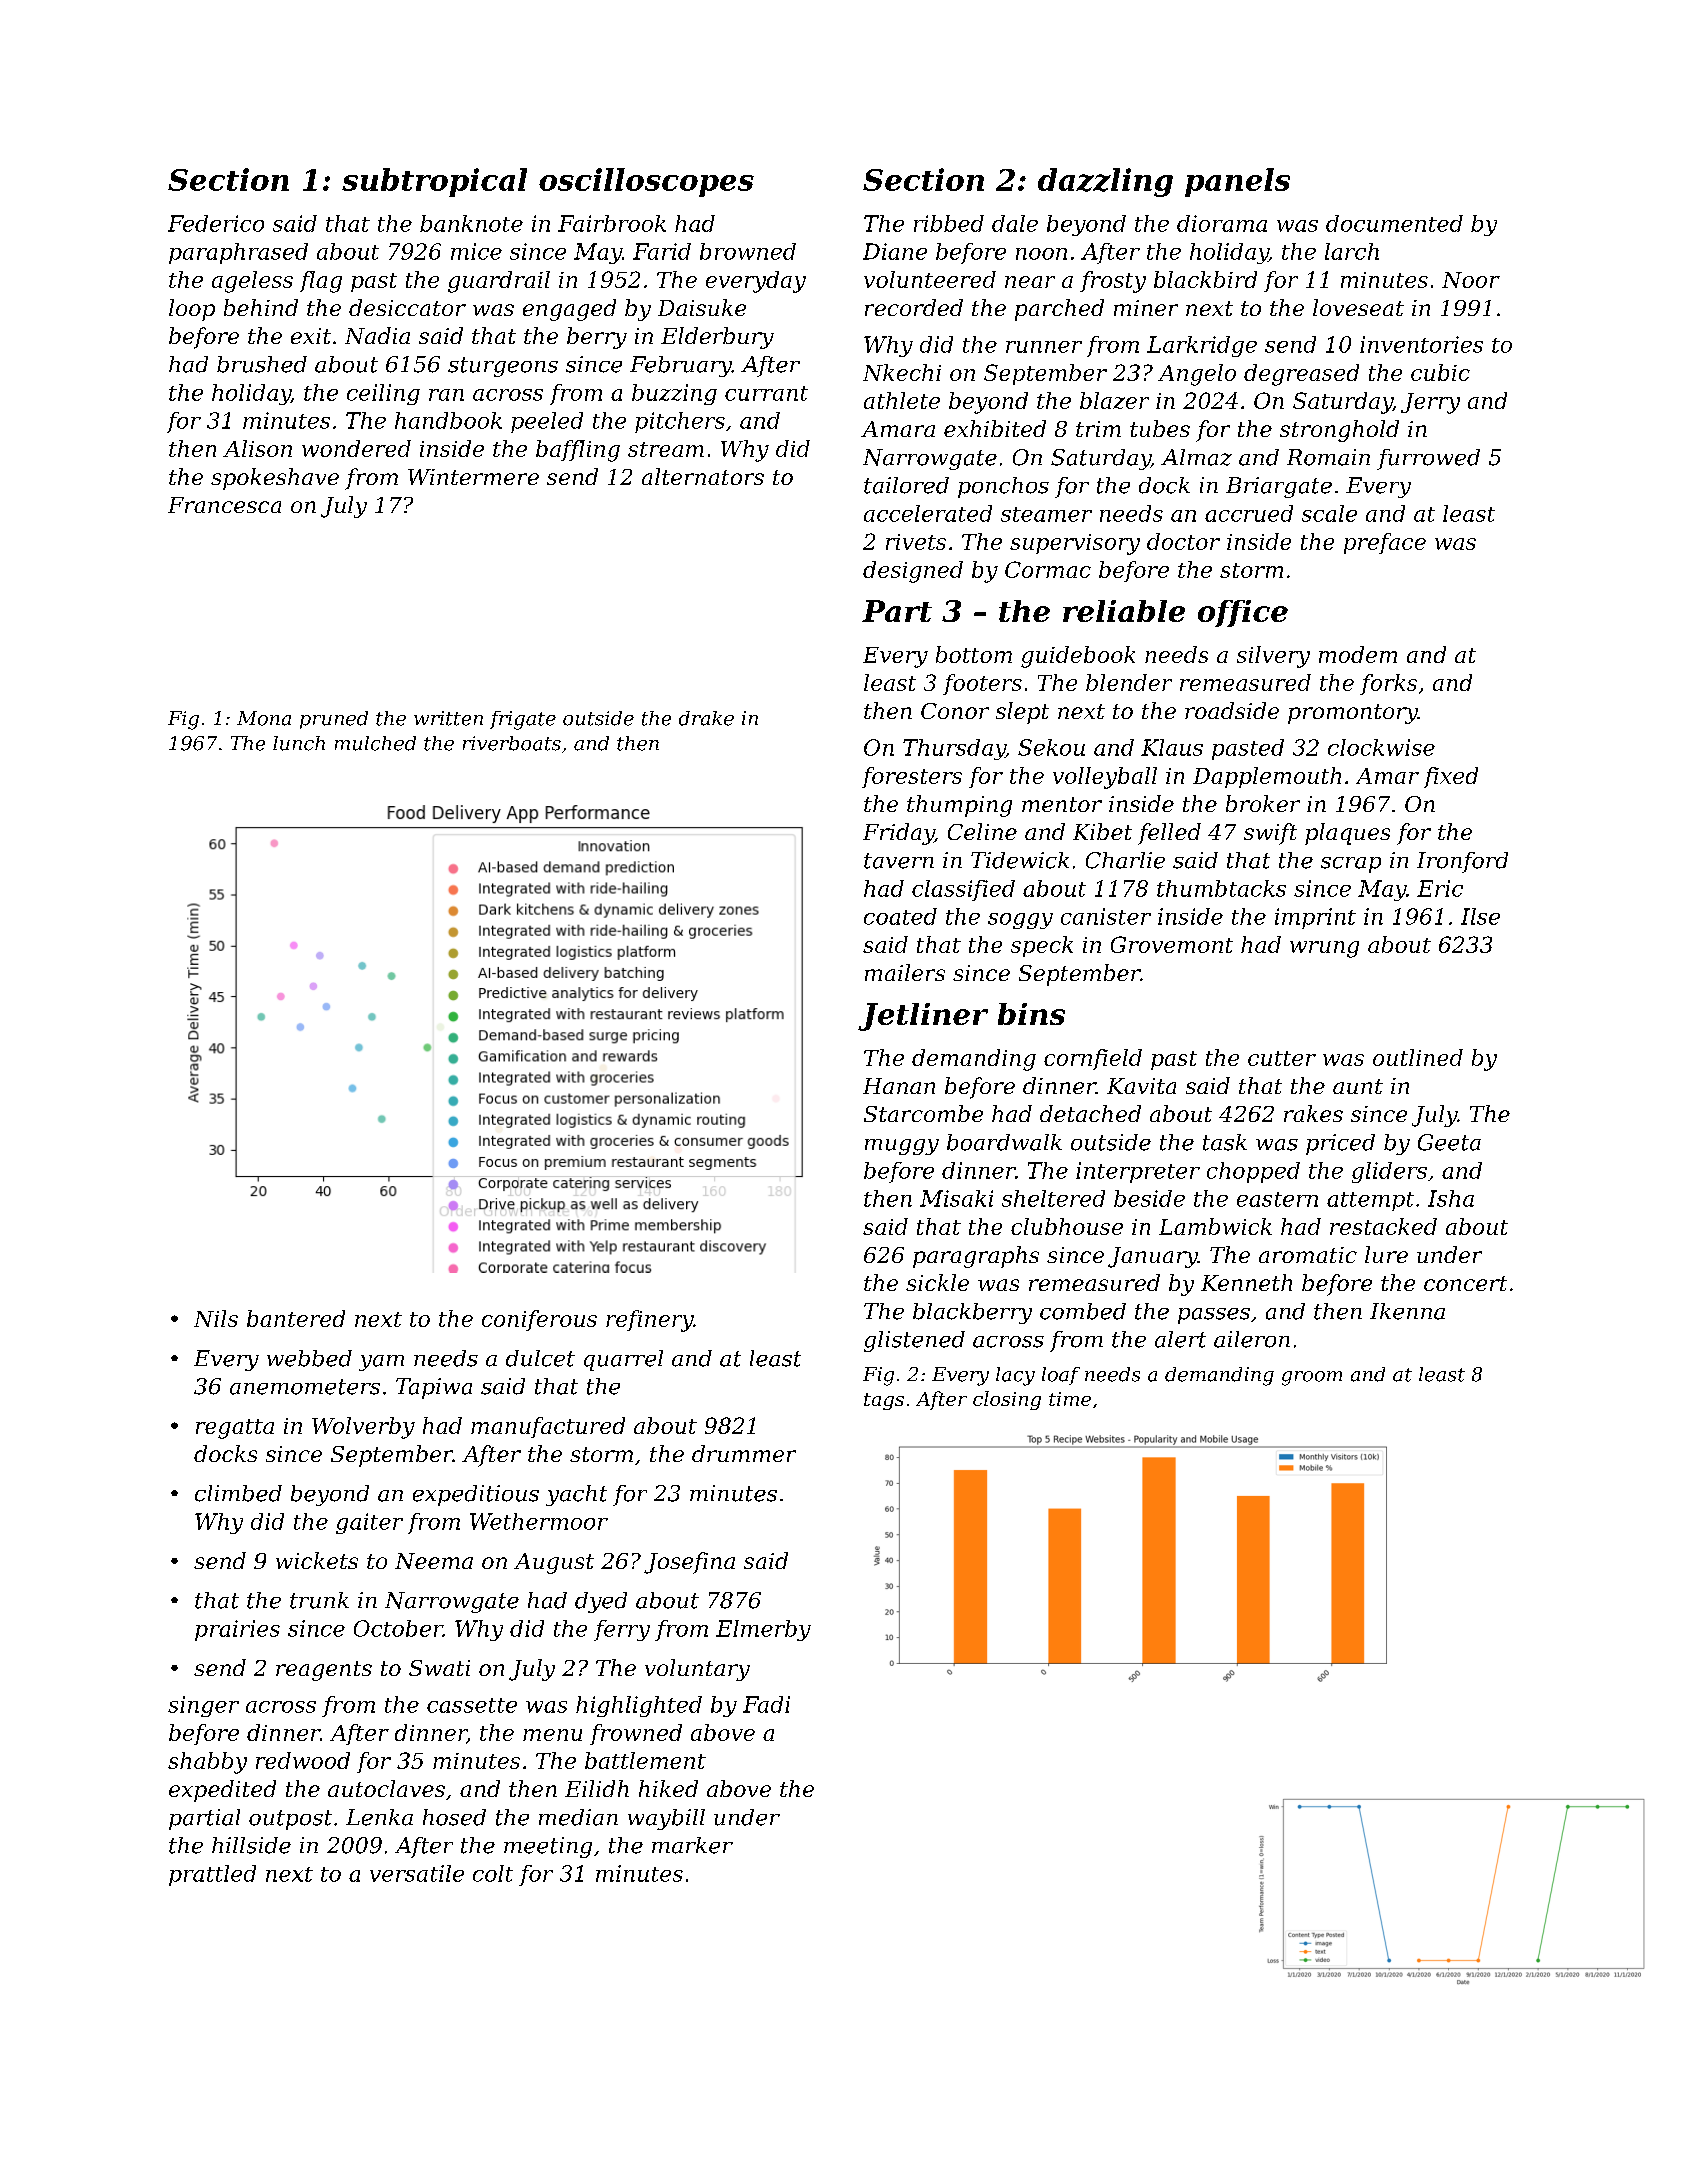  Describe the element at coordinates (706, 718) in the page. I see `drake` at that location.
